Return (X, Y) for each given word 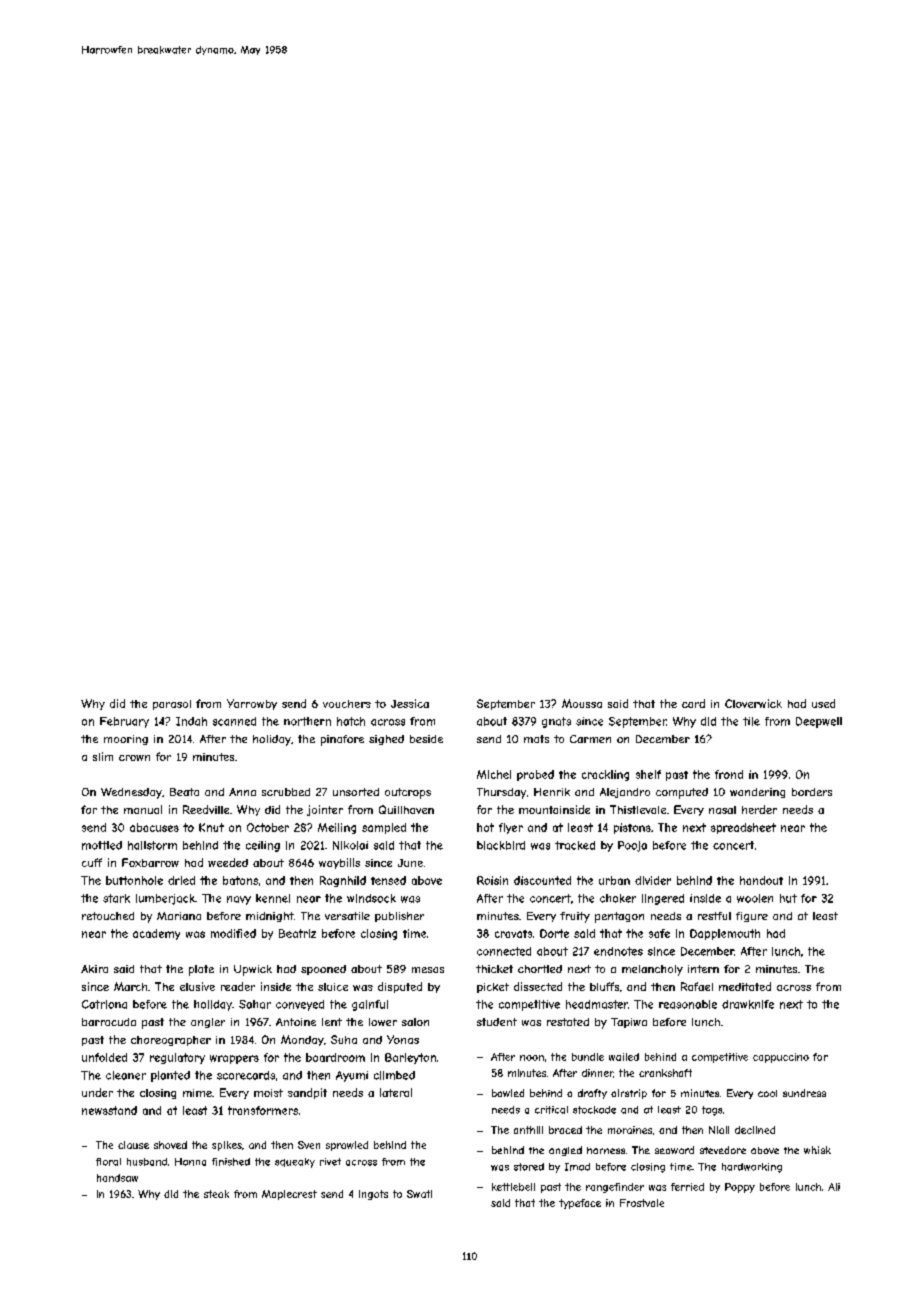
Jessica (410, 703)
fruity (575, 917)
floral (108, 1162)
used (823, 703)
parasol (172, 705)
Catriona (104, 1004)
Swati (419, 1194)
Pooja (632, 846)
